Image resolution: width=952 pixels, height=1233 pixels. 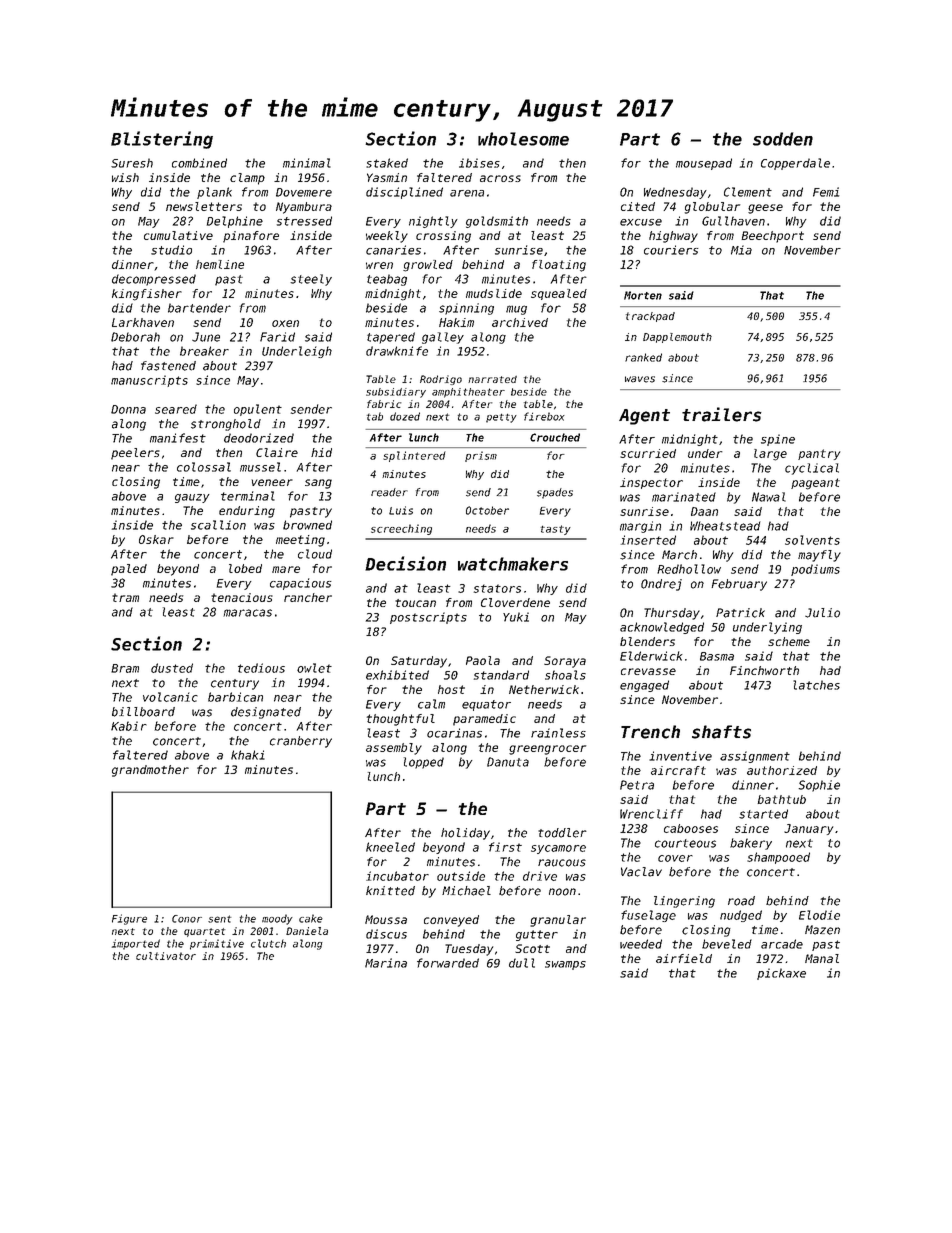 I want to click on Suresh, so click(x=132, y=163).
